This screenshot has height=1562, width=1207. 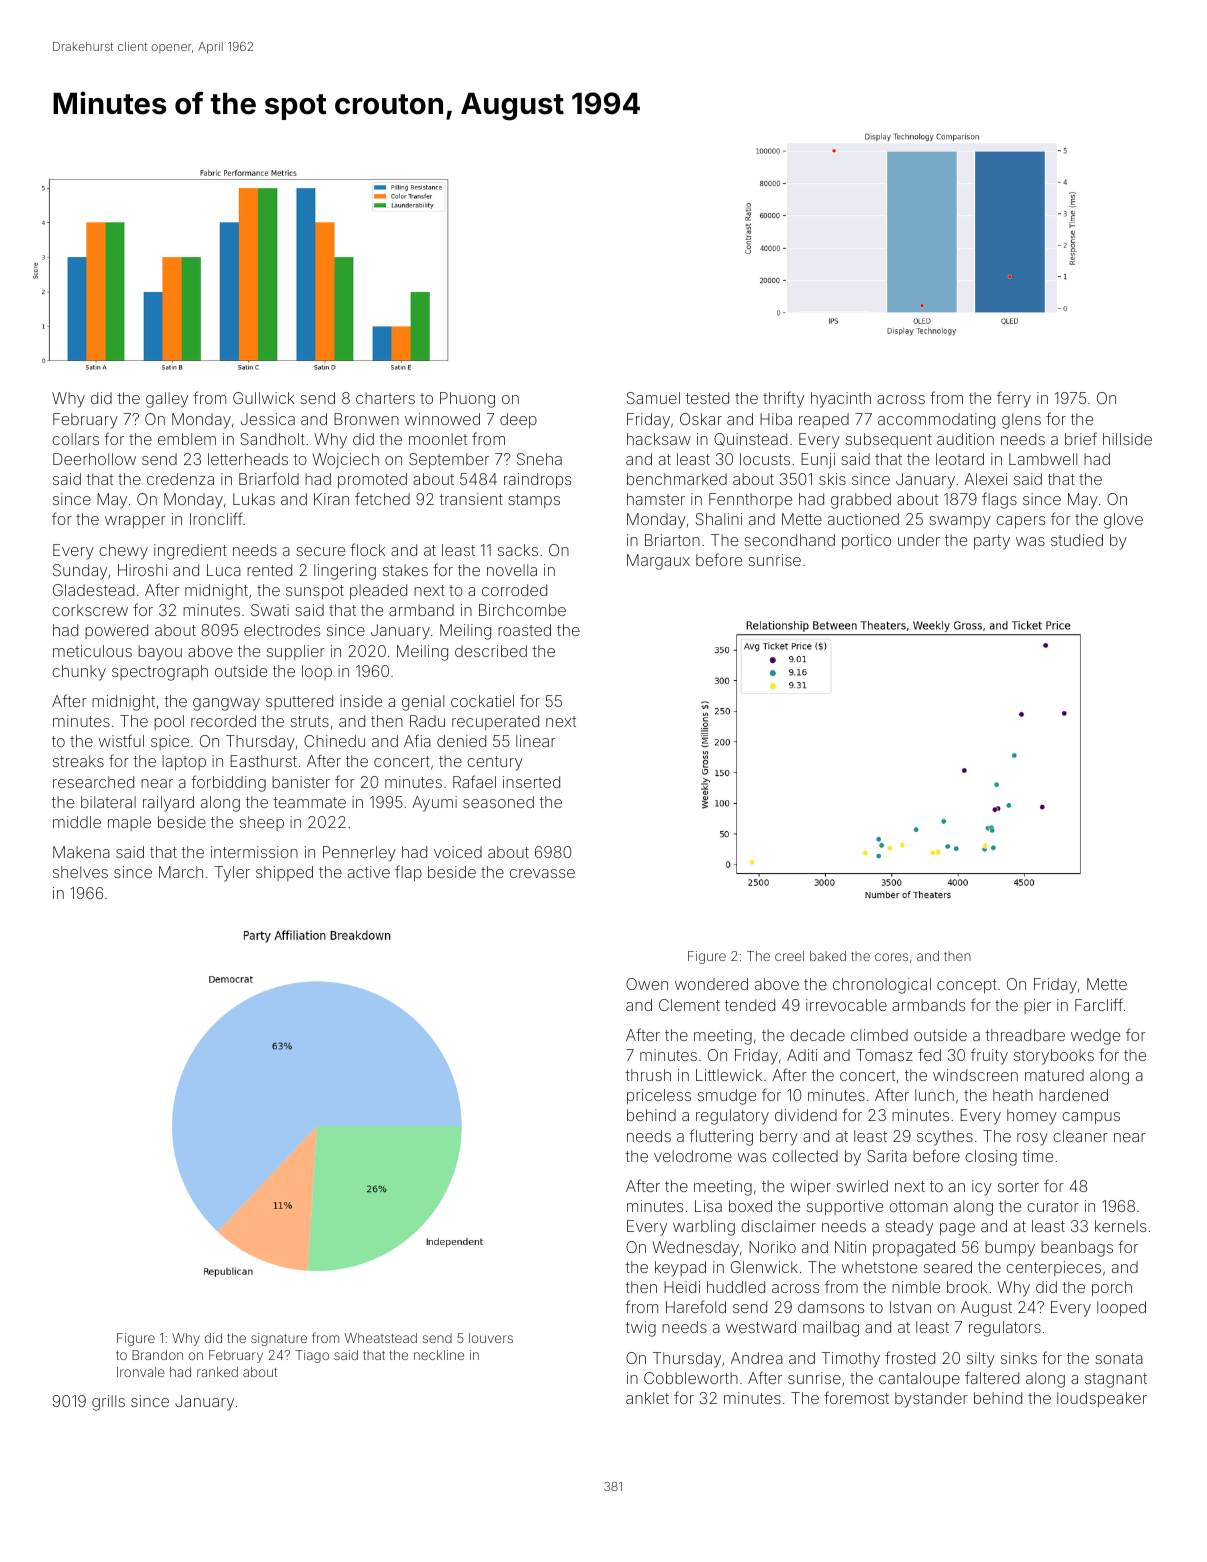 I want to click on icy, so click(x=982, y=1188).
